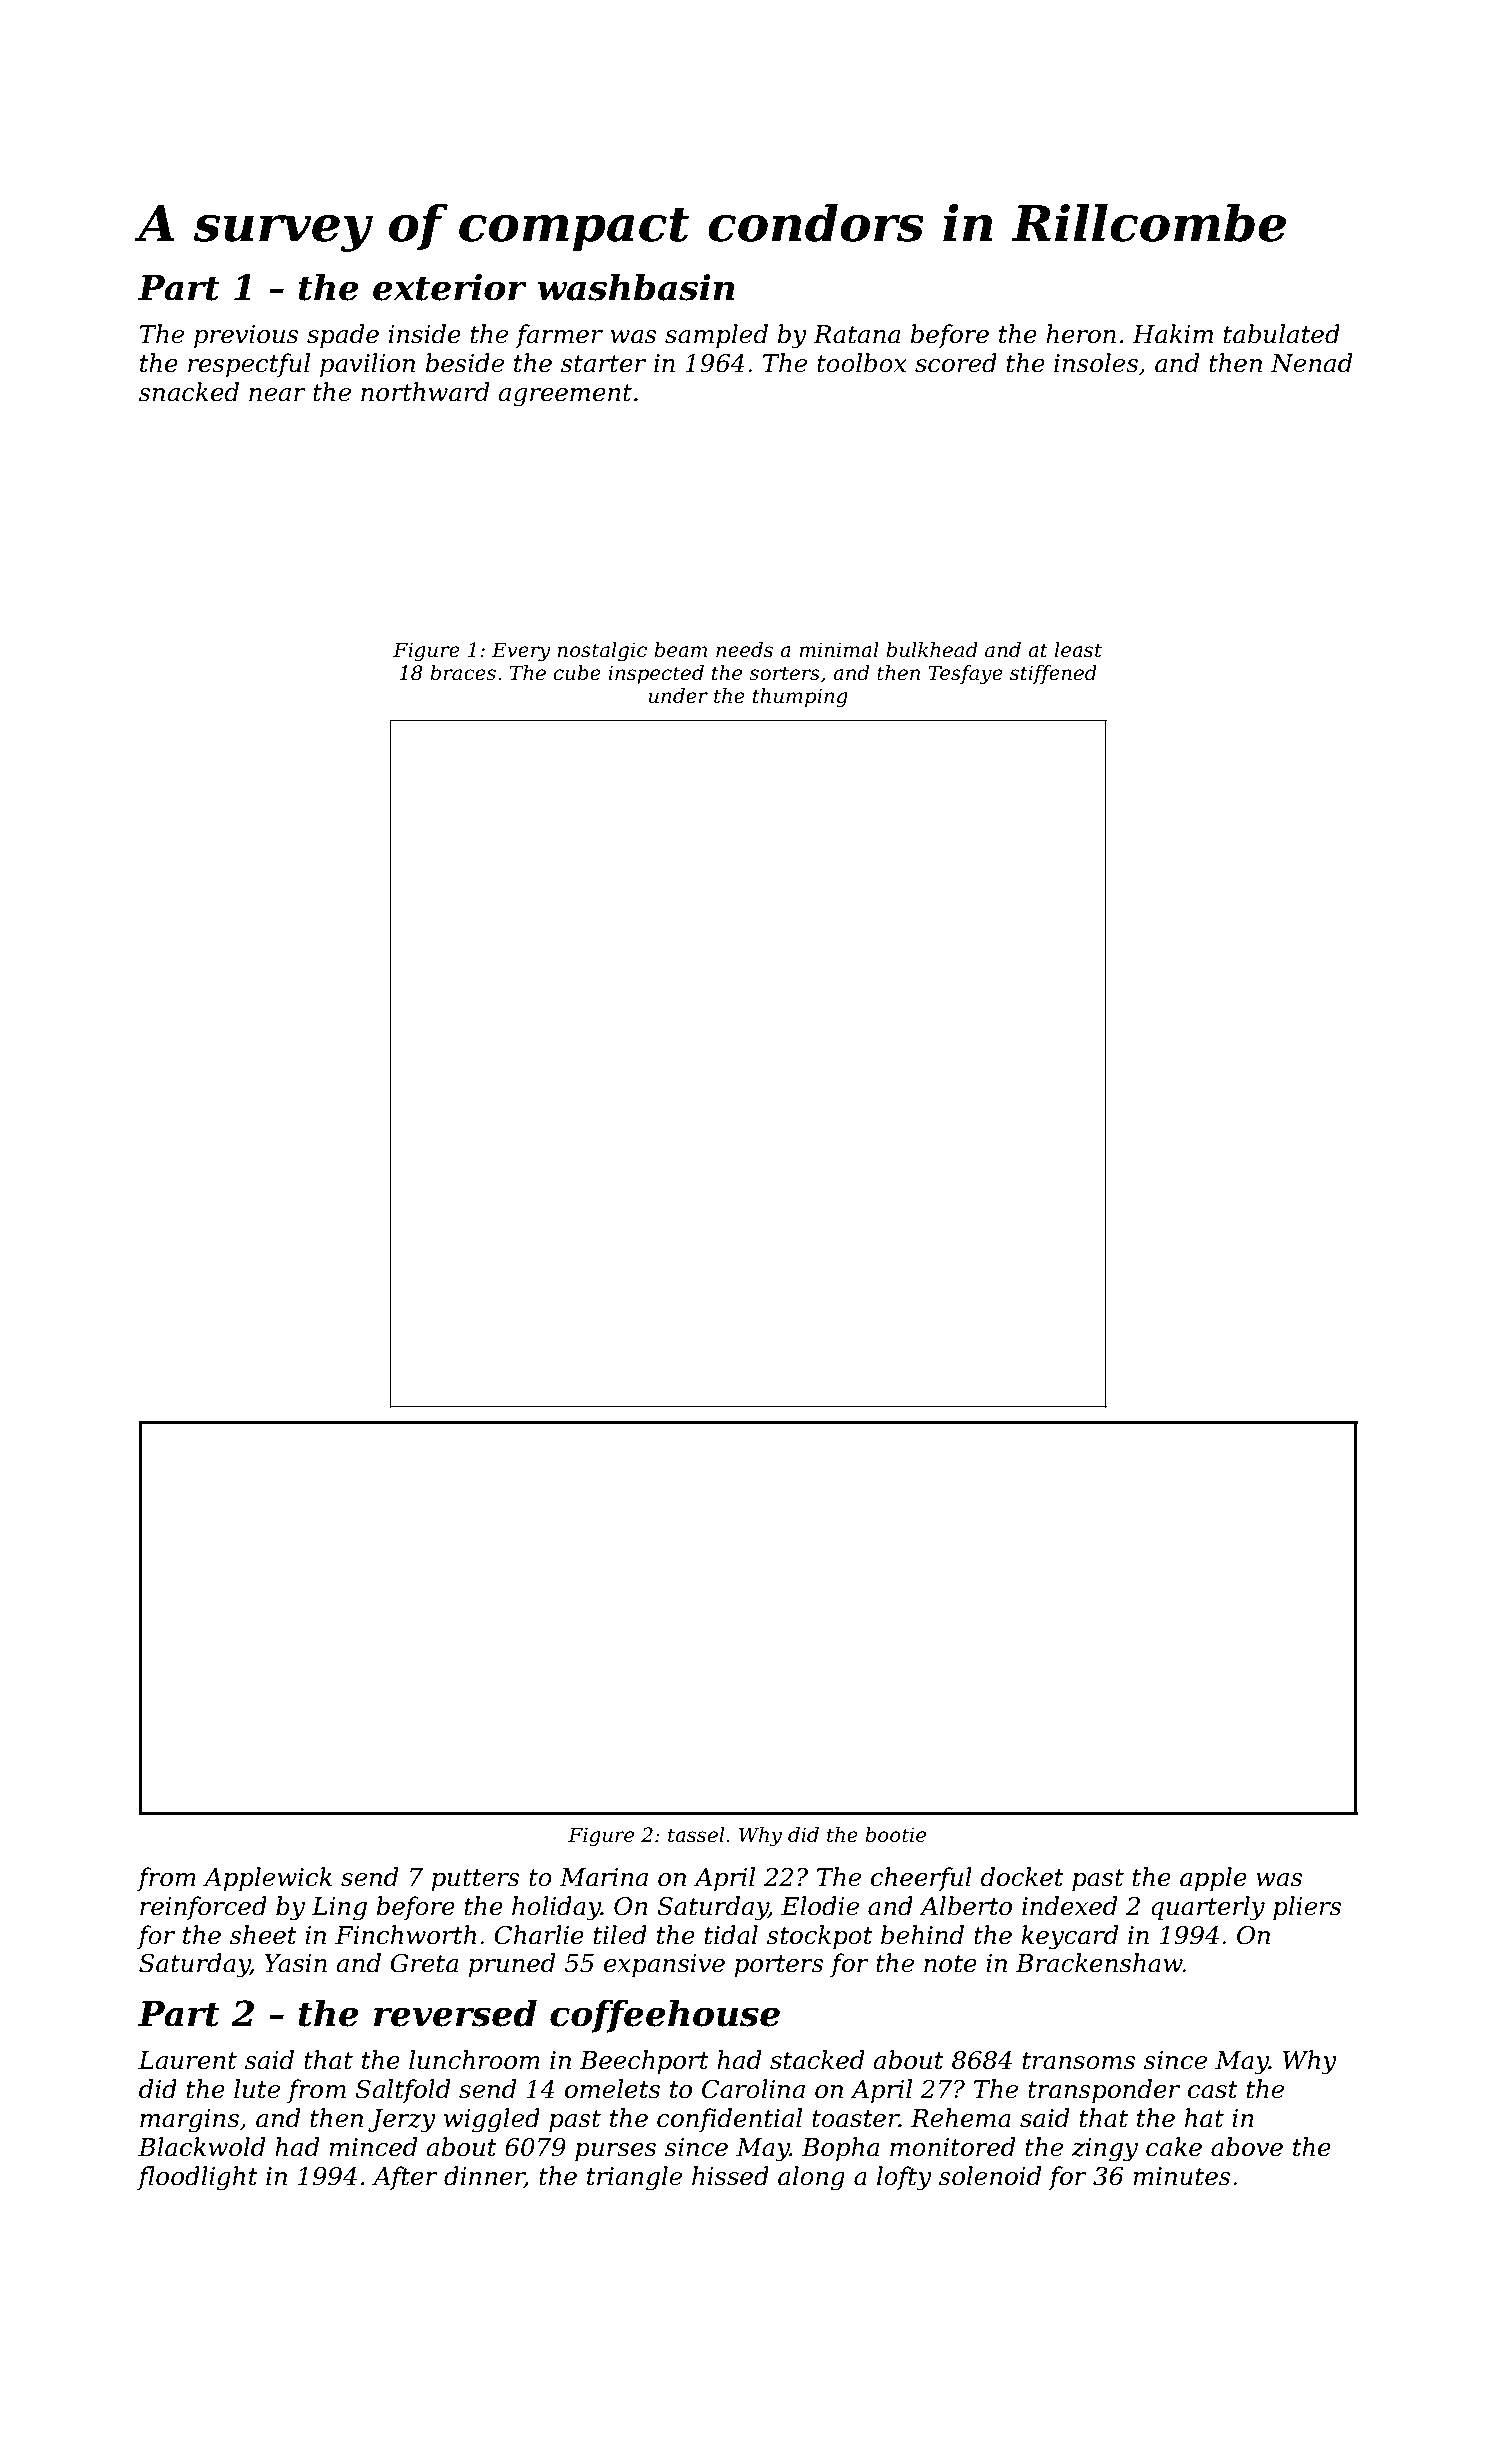 The height and width of the document is (2464, 1496). What do you see at coordinates (463, 673) in the document?
I see `braces` at bounding box center [463, 673].
